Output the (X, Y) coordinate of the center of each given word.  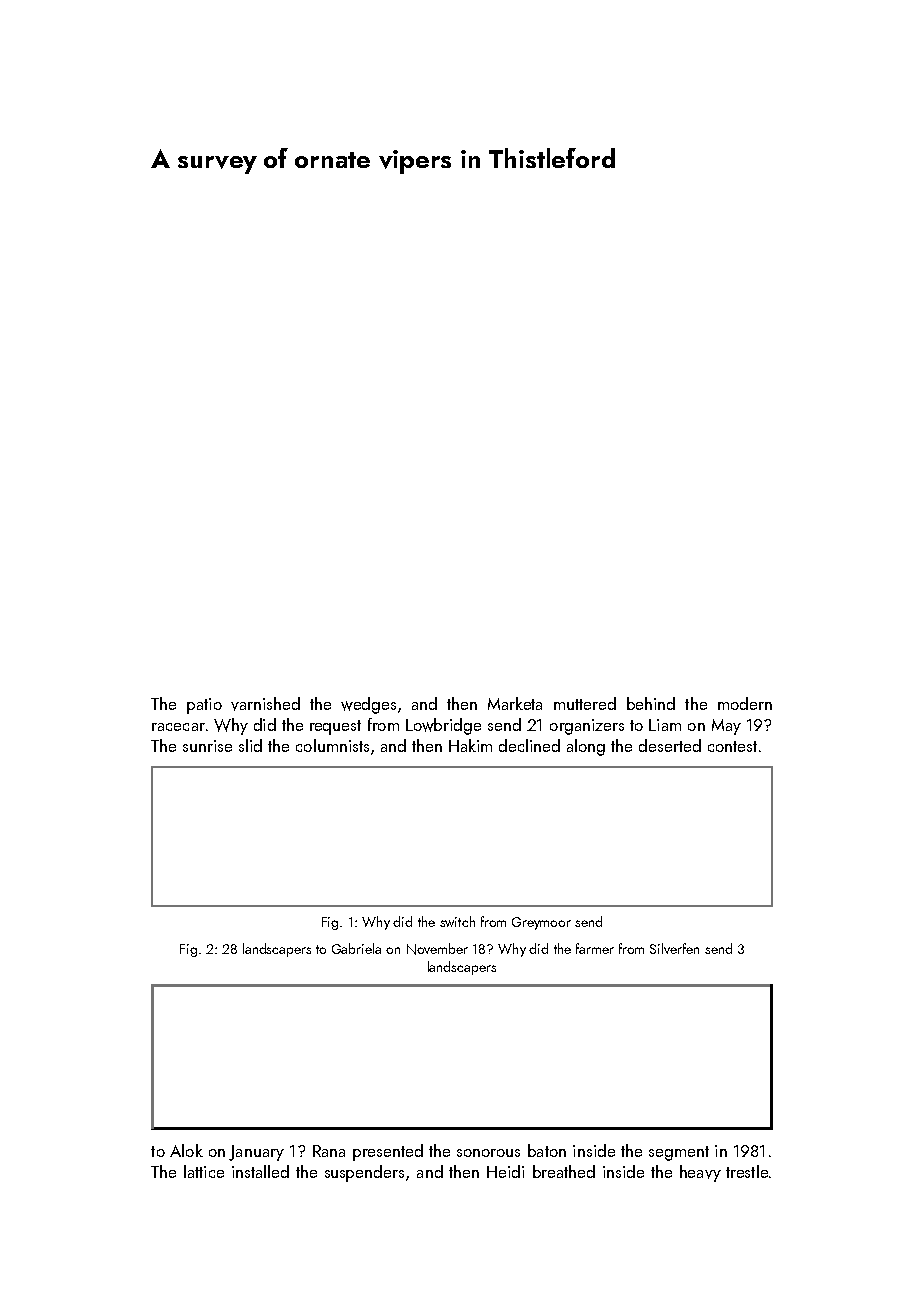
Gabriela (356, 948)
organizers (587, 727)
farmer (595, 948)
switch (457, 921)
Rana (329, 1151)
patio (204, 706)
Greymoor (541, 923)
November (437, 949)
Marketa (515, 703)
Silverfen (674, 948)
